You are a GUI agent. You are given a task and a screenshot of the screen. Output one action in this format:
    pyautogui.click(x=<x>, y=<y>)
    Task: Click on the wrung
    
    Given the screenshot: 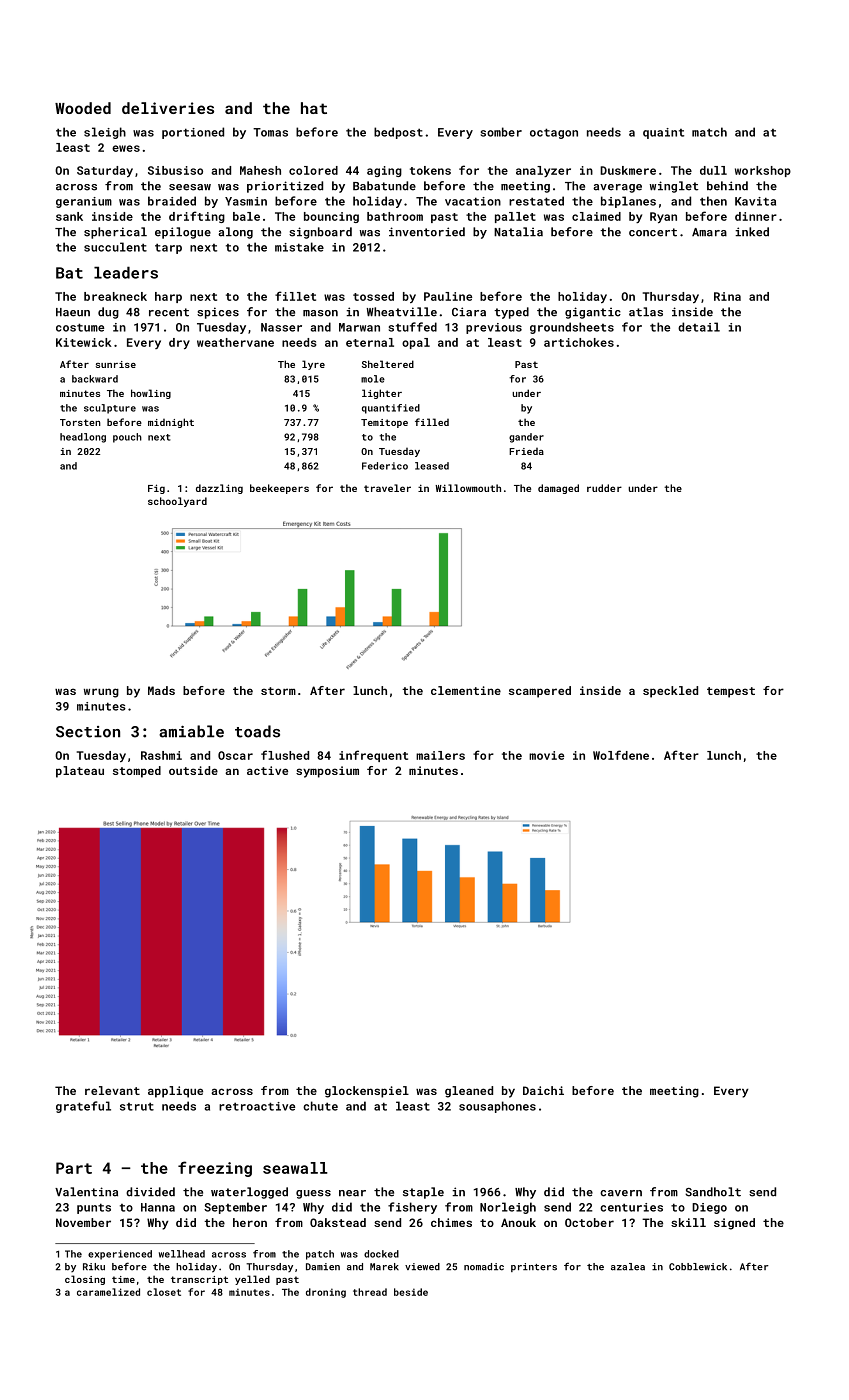 What is the action you would take?
    pyautogui.click(x=101, y=693)
